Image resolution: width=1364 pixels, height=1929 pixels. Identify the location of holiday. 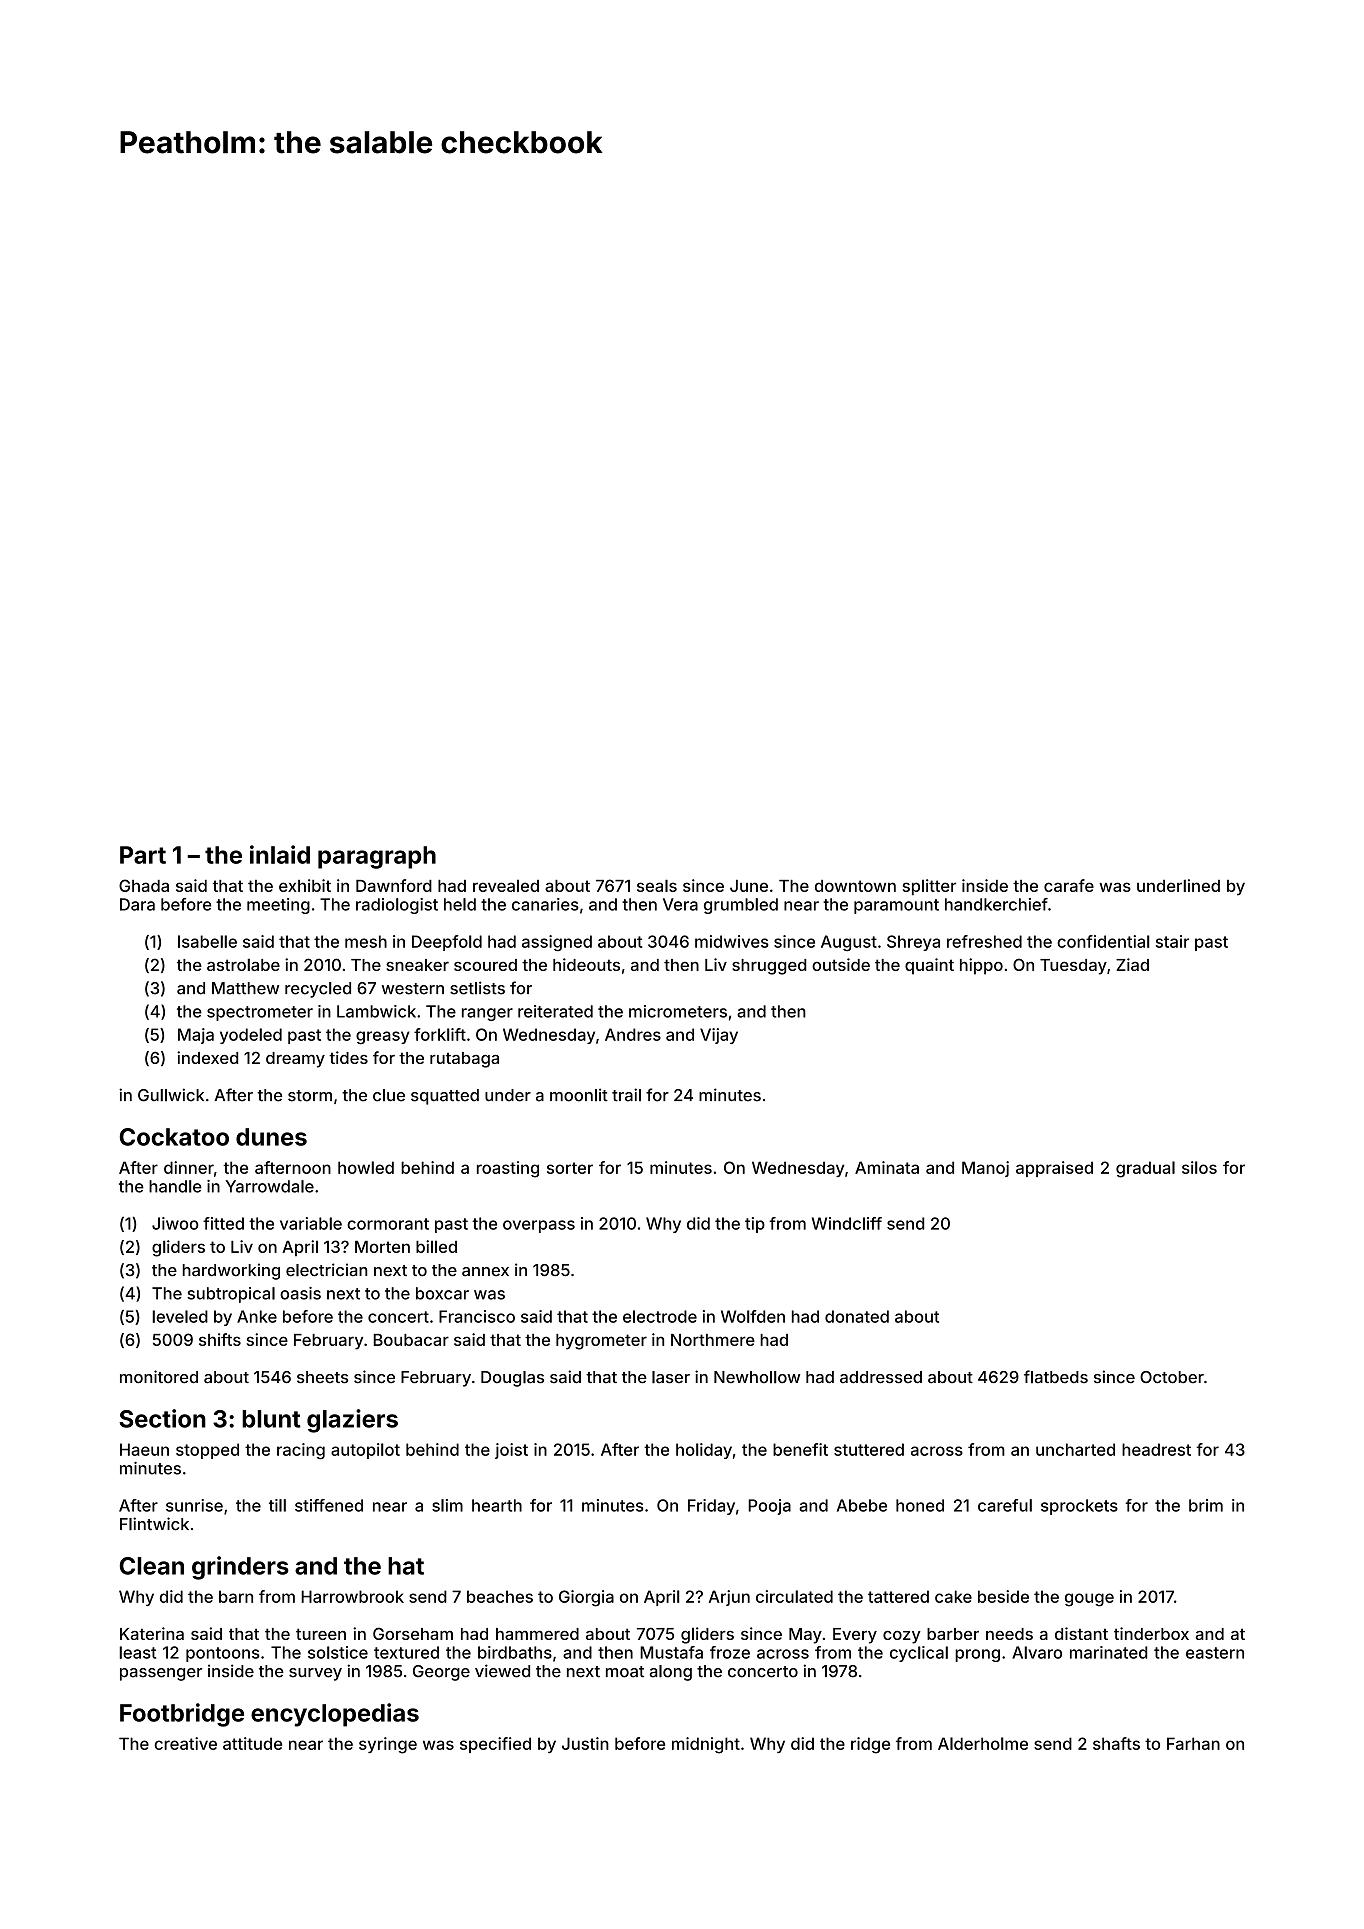
(704, 1451).
